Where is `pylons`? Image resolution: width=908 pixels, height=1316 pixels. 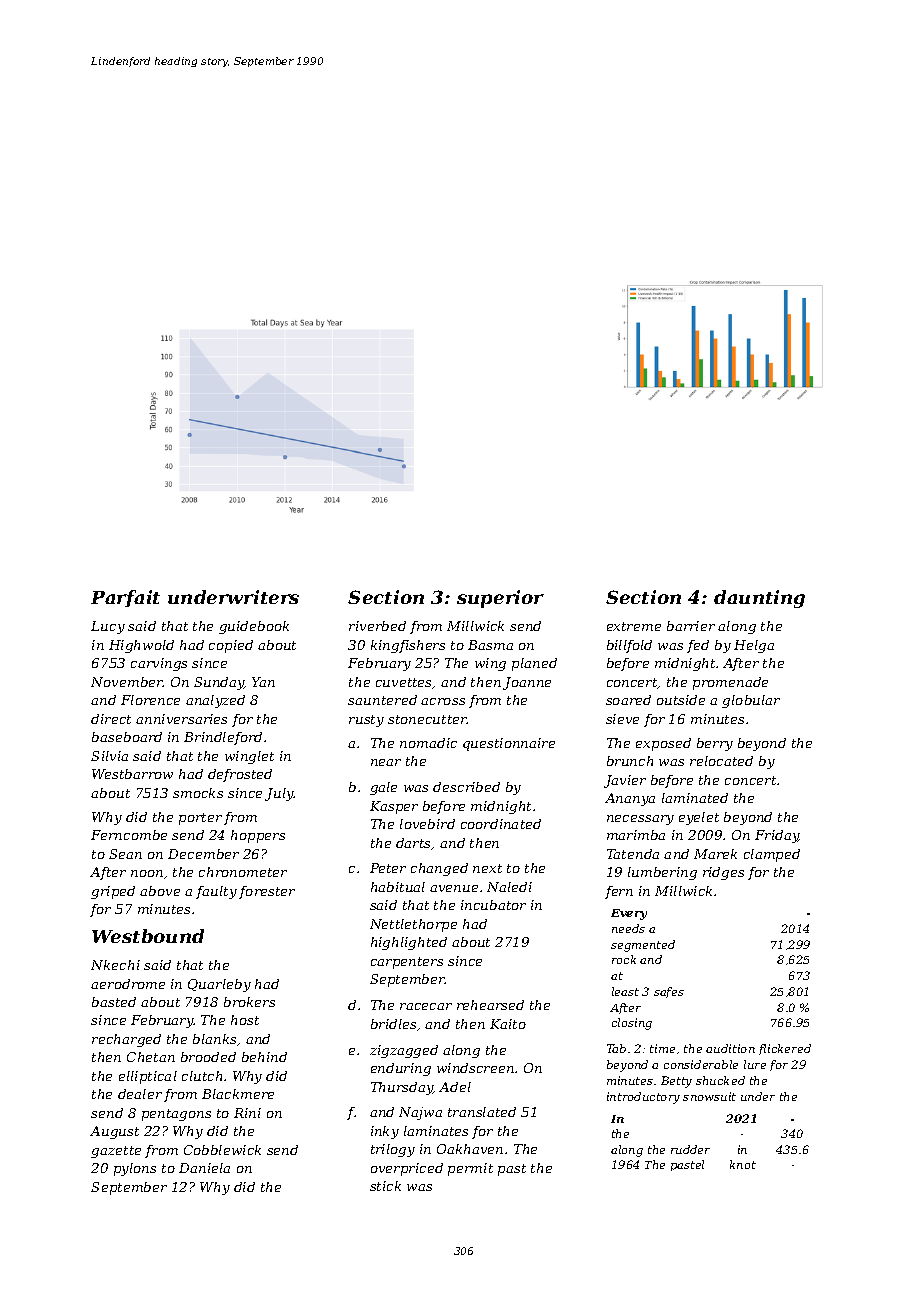 pylons is located at coordinates (135, 1169).
